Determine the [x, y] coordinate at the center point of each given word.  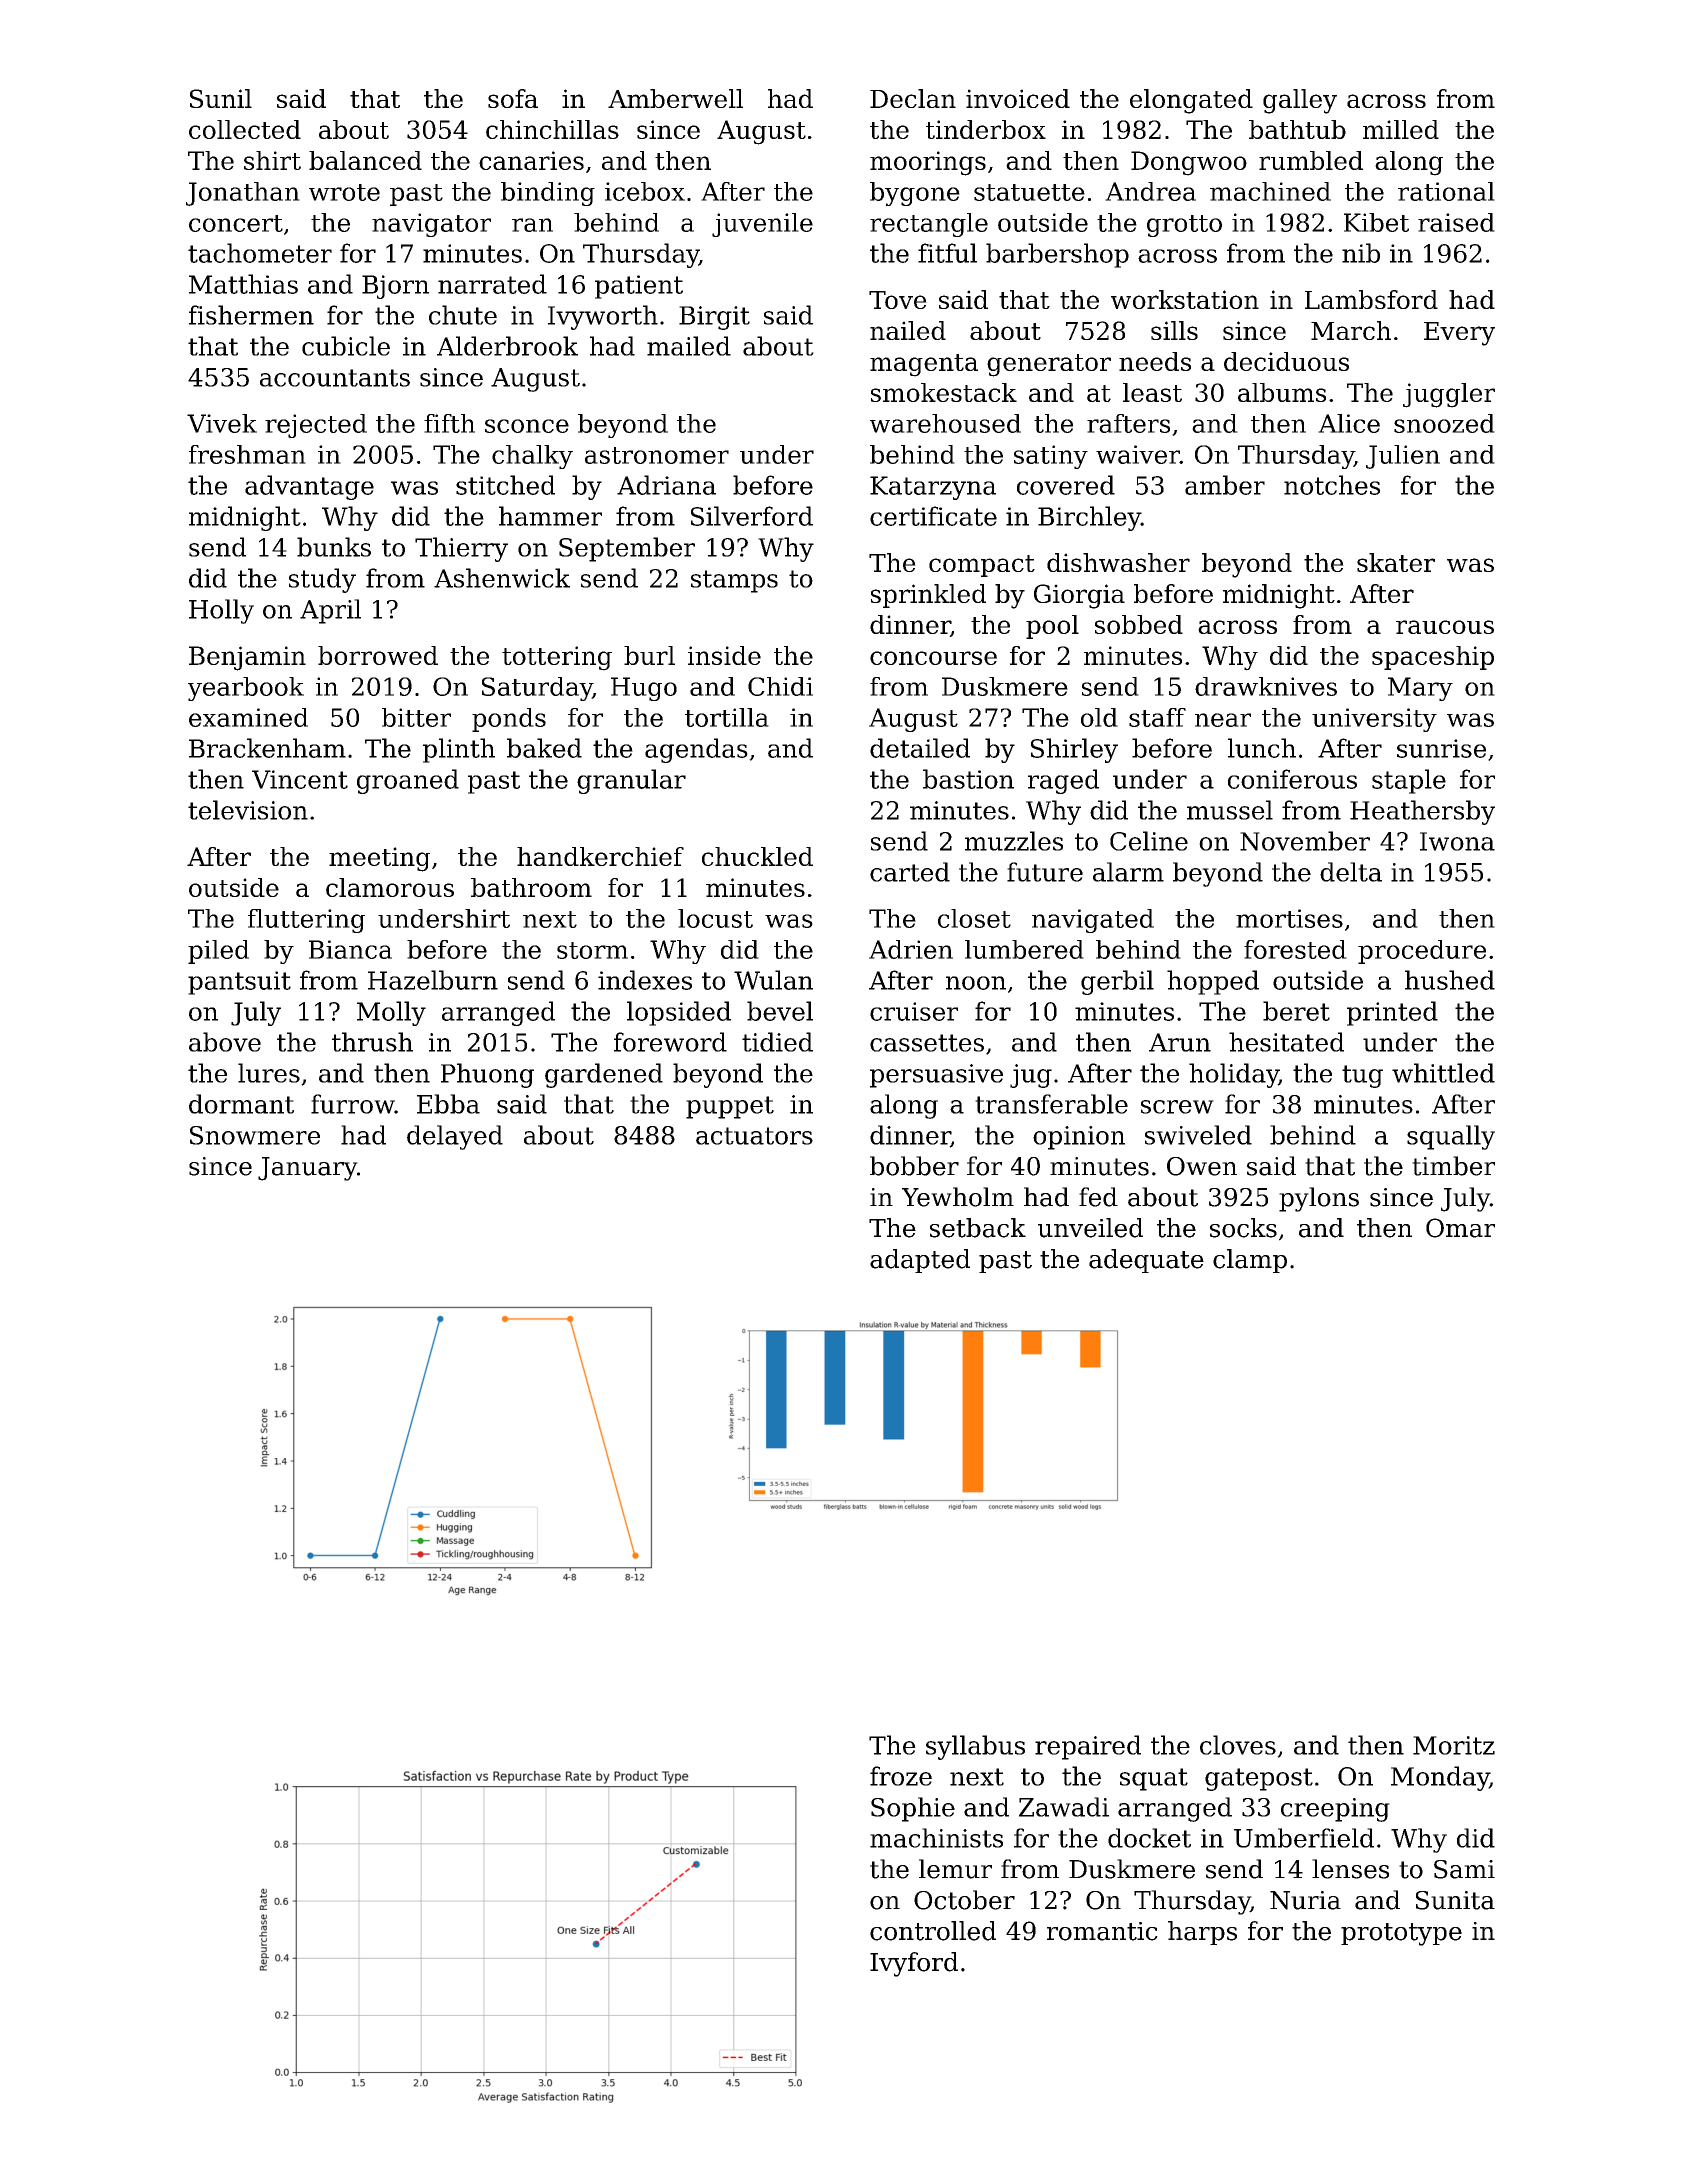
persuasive [936, 1076]
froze [901, 1776]
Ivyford [914, 1964]
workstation [1185, 299]
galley [1300, 101]
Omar [1460, 1228]
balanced [365, 160]
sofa [513, 98]
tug [1362, 1076]
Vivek [222, 423]
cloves [1238, 1745]
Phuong [487, 1075]
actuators [754, 1136]
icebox [645, 191]
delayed [455, 1137]
